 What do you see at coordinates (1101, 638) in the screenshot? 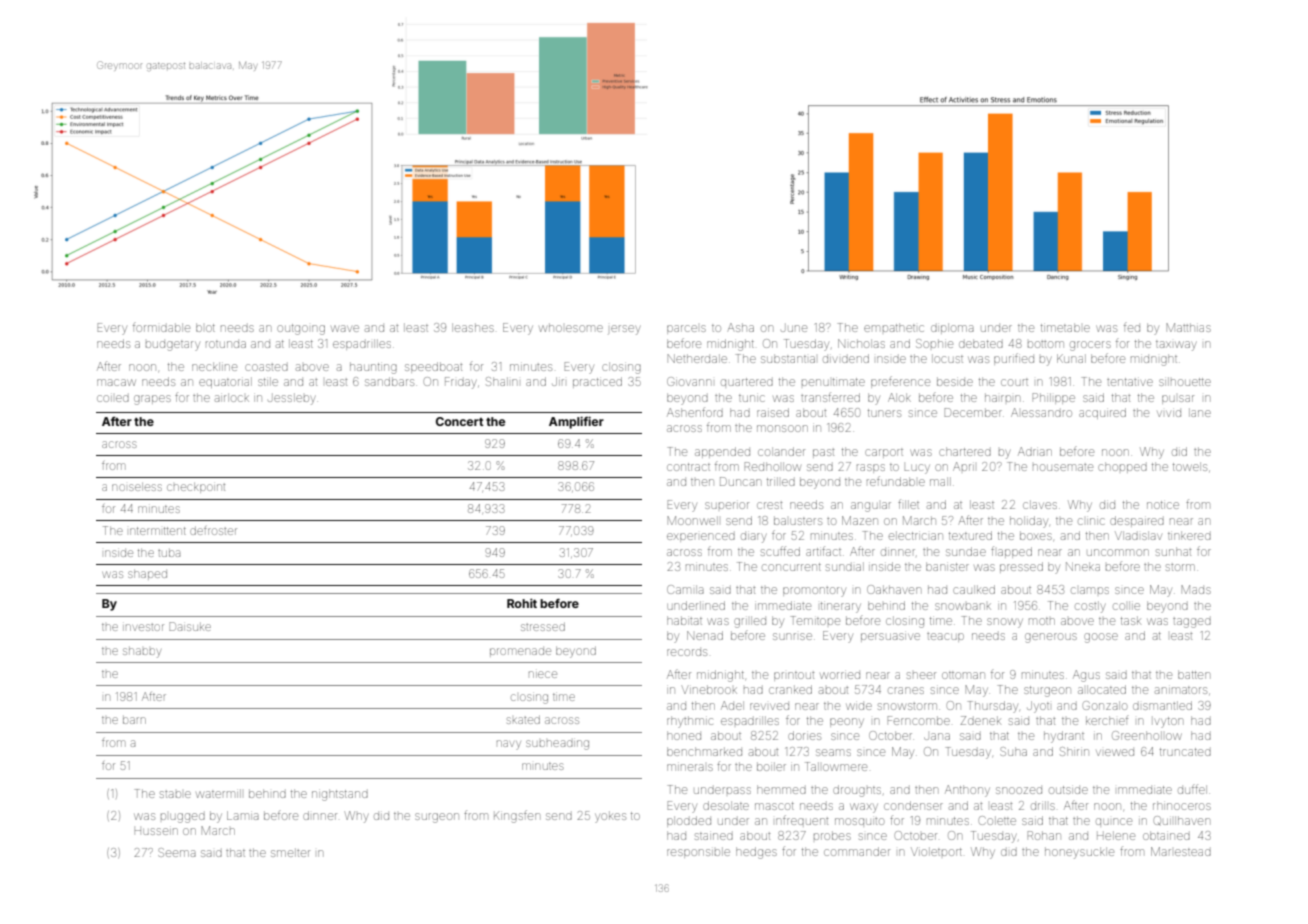
I see `goose` at bounding box center [1101, 638].
